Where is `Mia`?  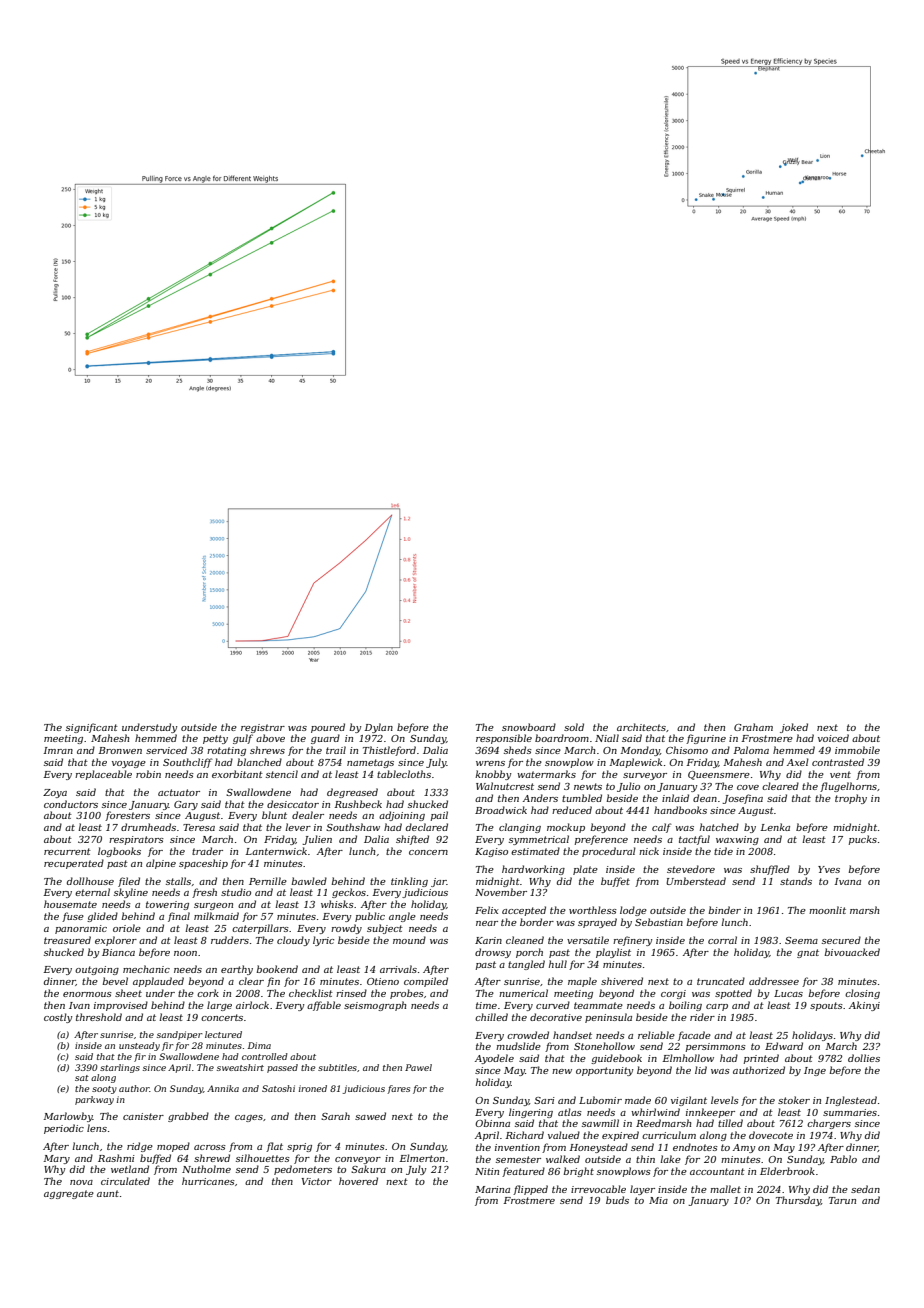
Mia is located at coordinates (658, 1200).
